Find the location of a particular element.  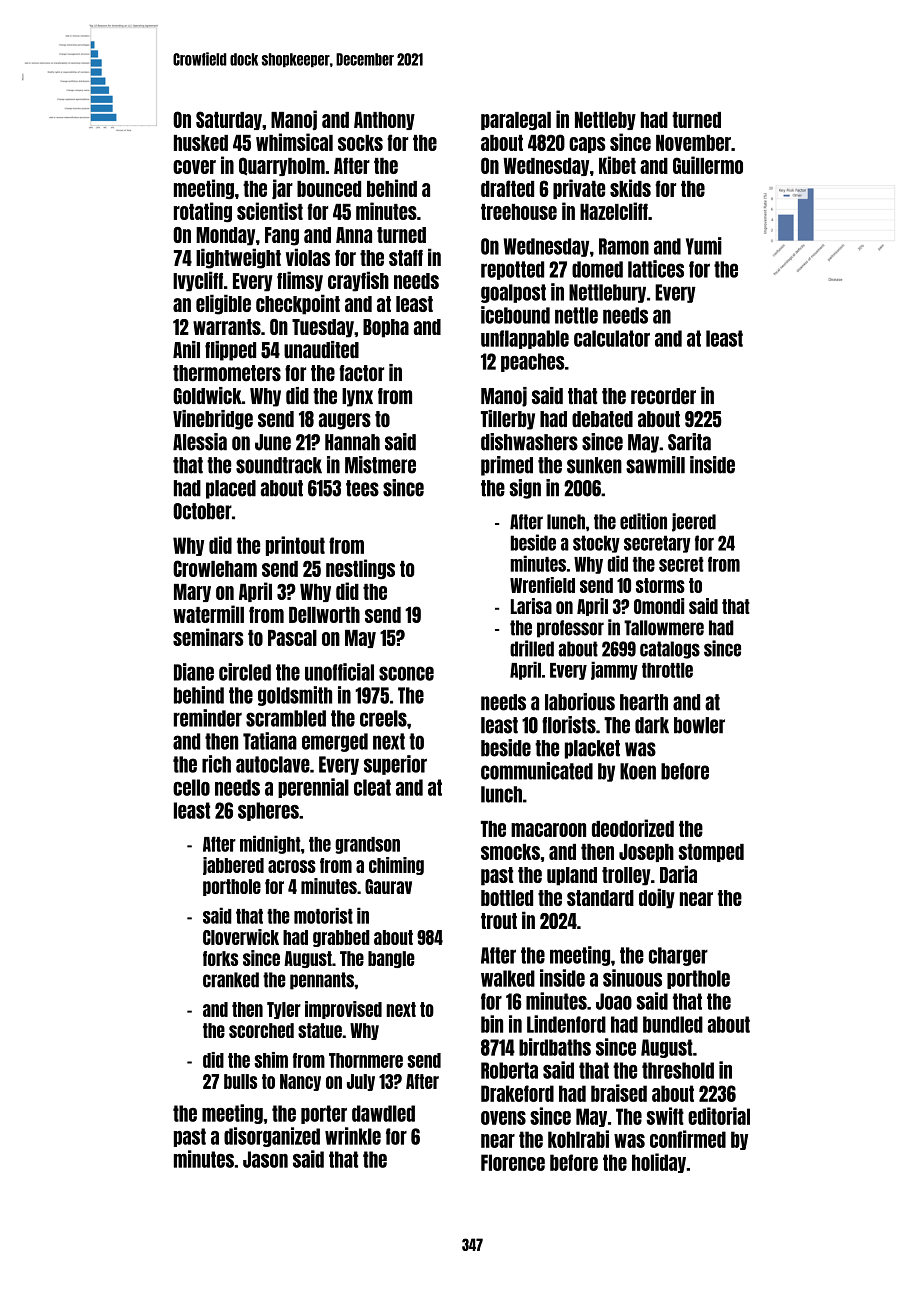

communicated is located at coordinates (537, 771).
